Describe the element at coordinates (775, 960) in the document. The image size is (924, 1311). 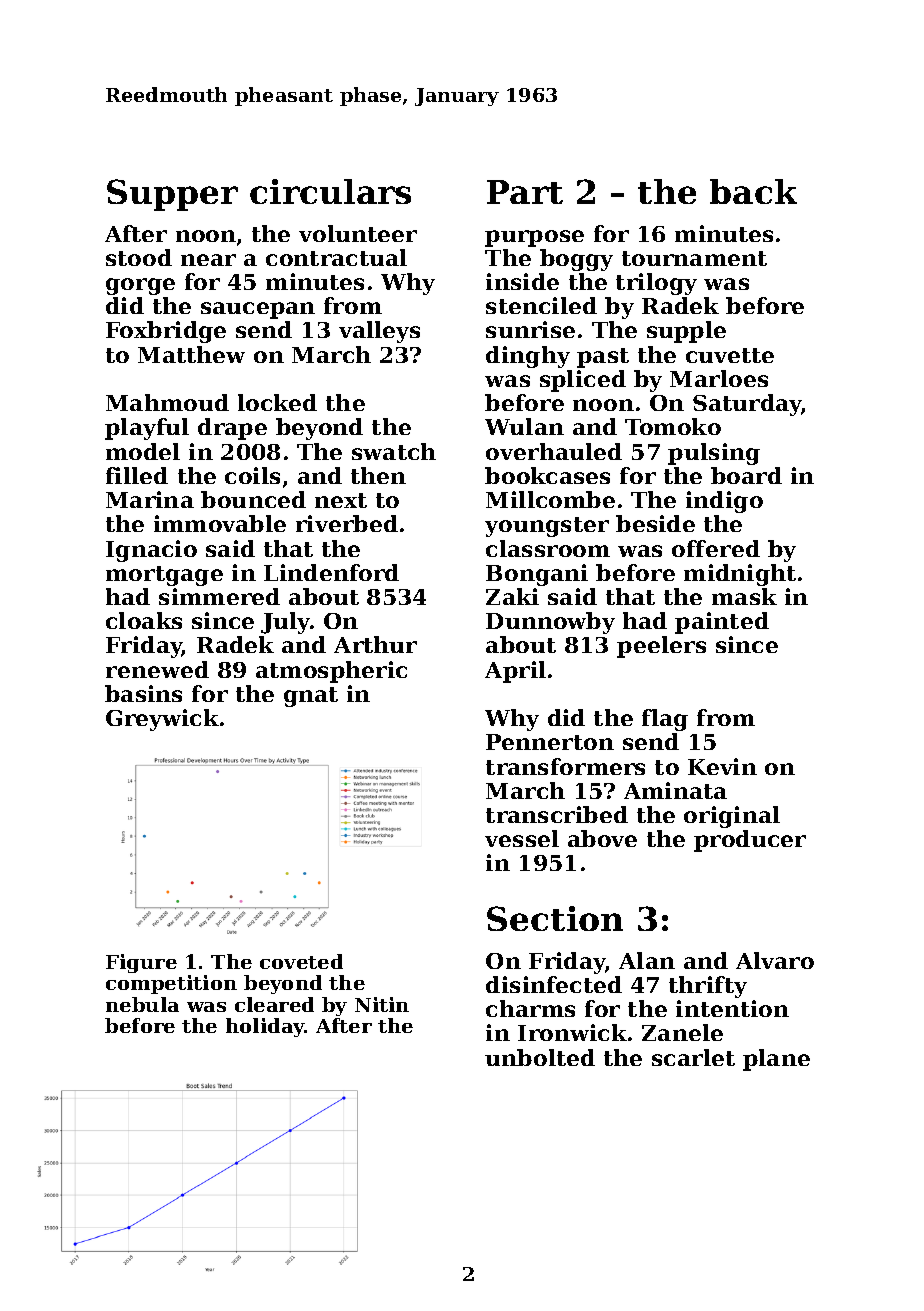
I see `Alvaro` at that location.
